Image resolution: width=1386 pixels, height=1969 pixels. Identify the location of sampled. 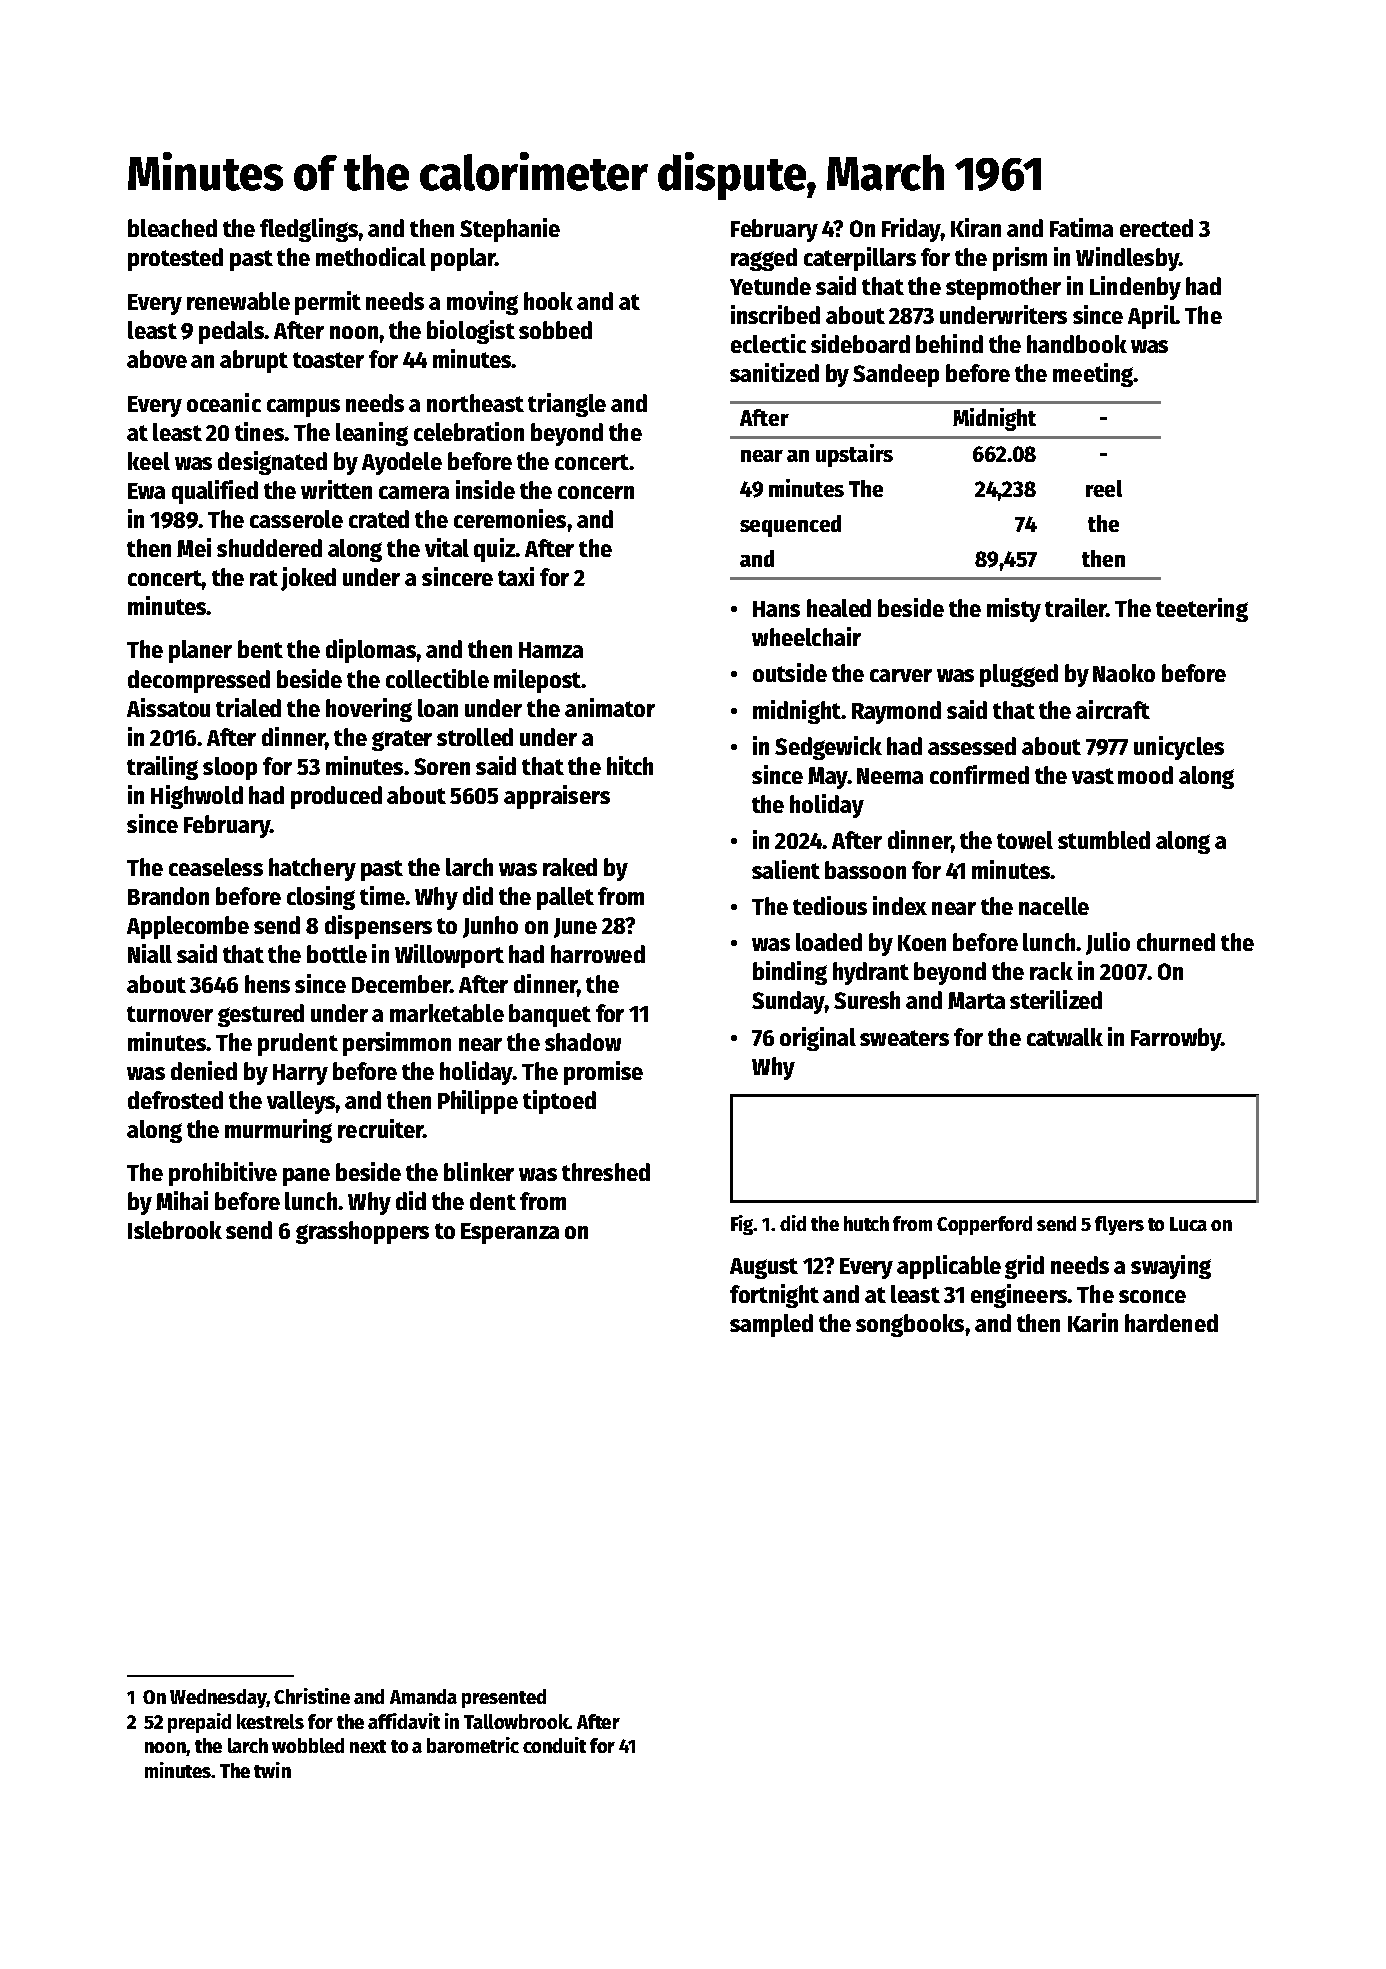
(771, 1325).
